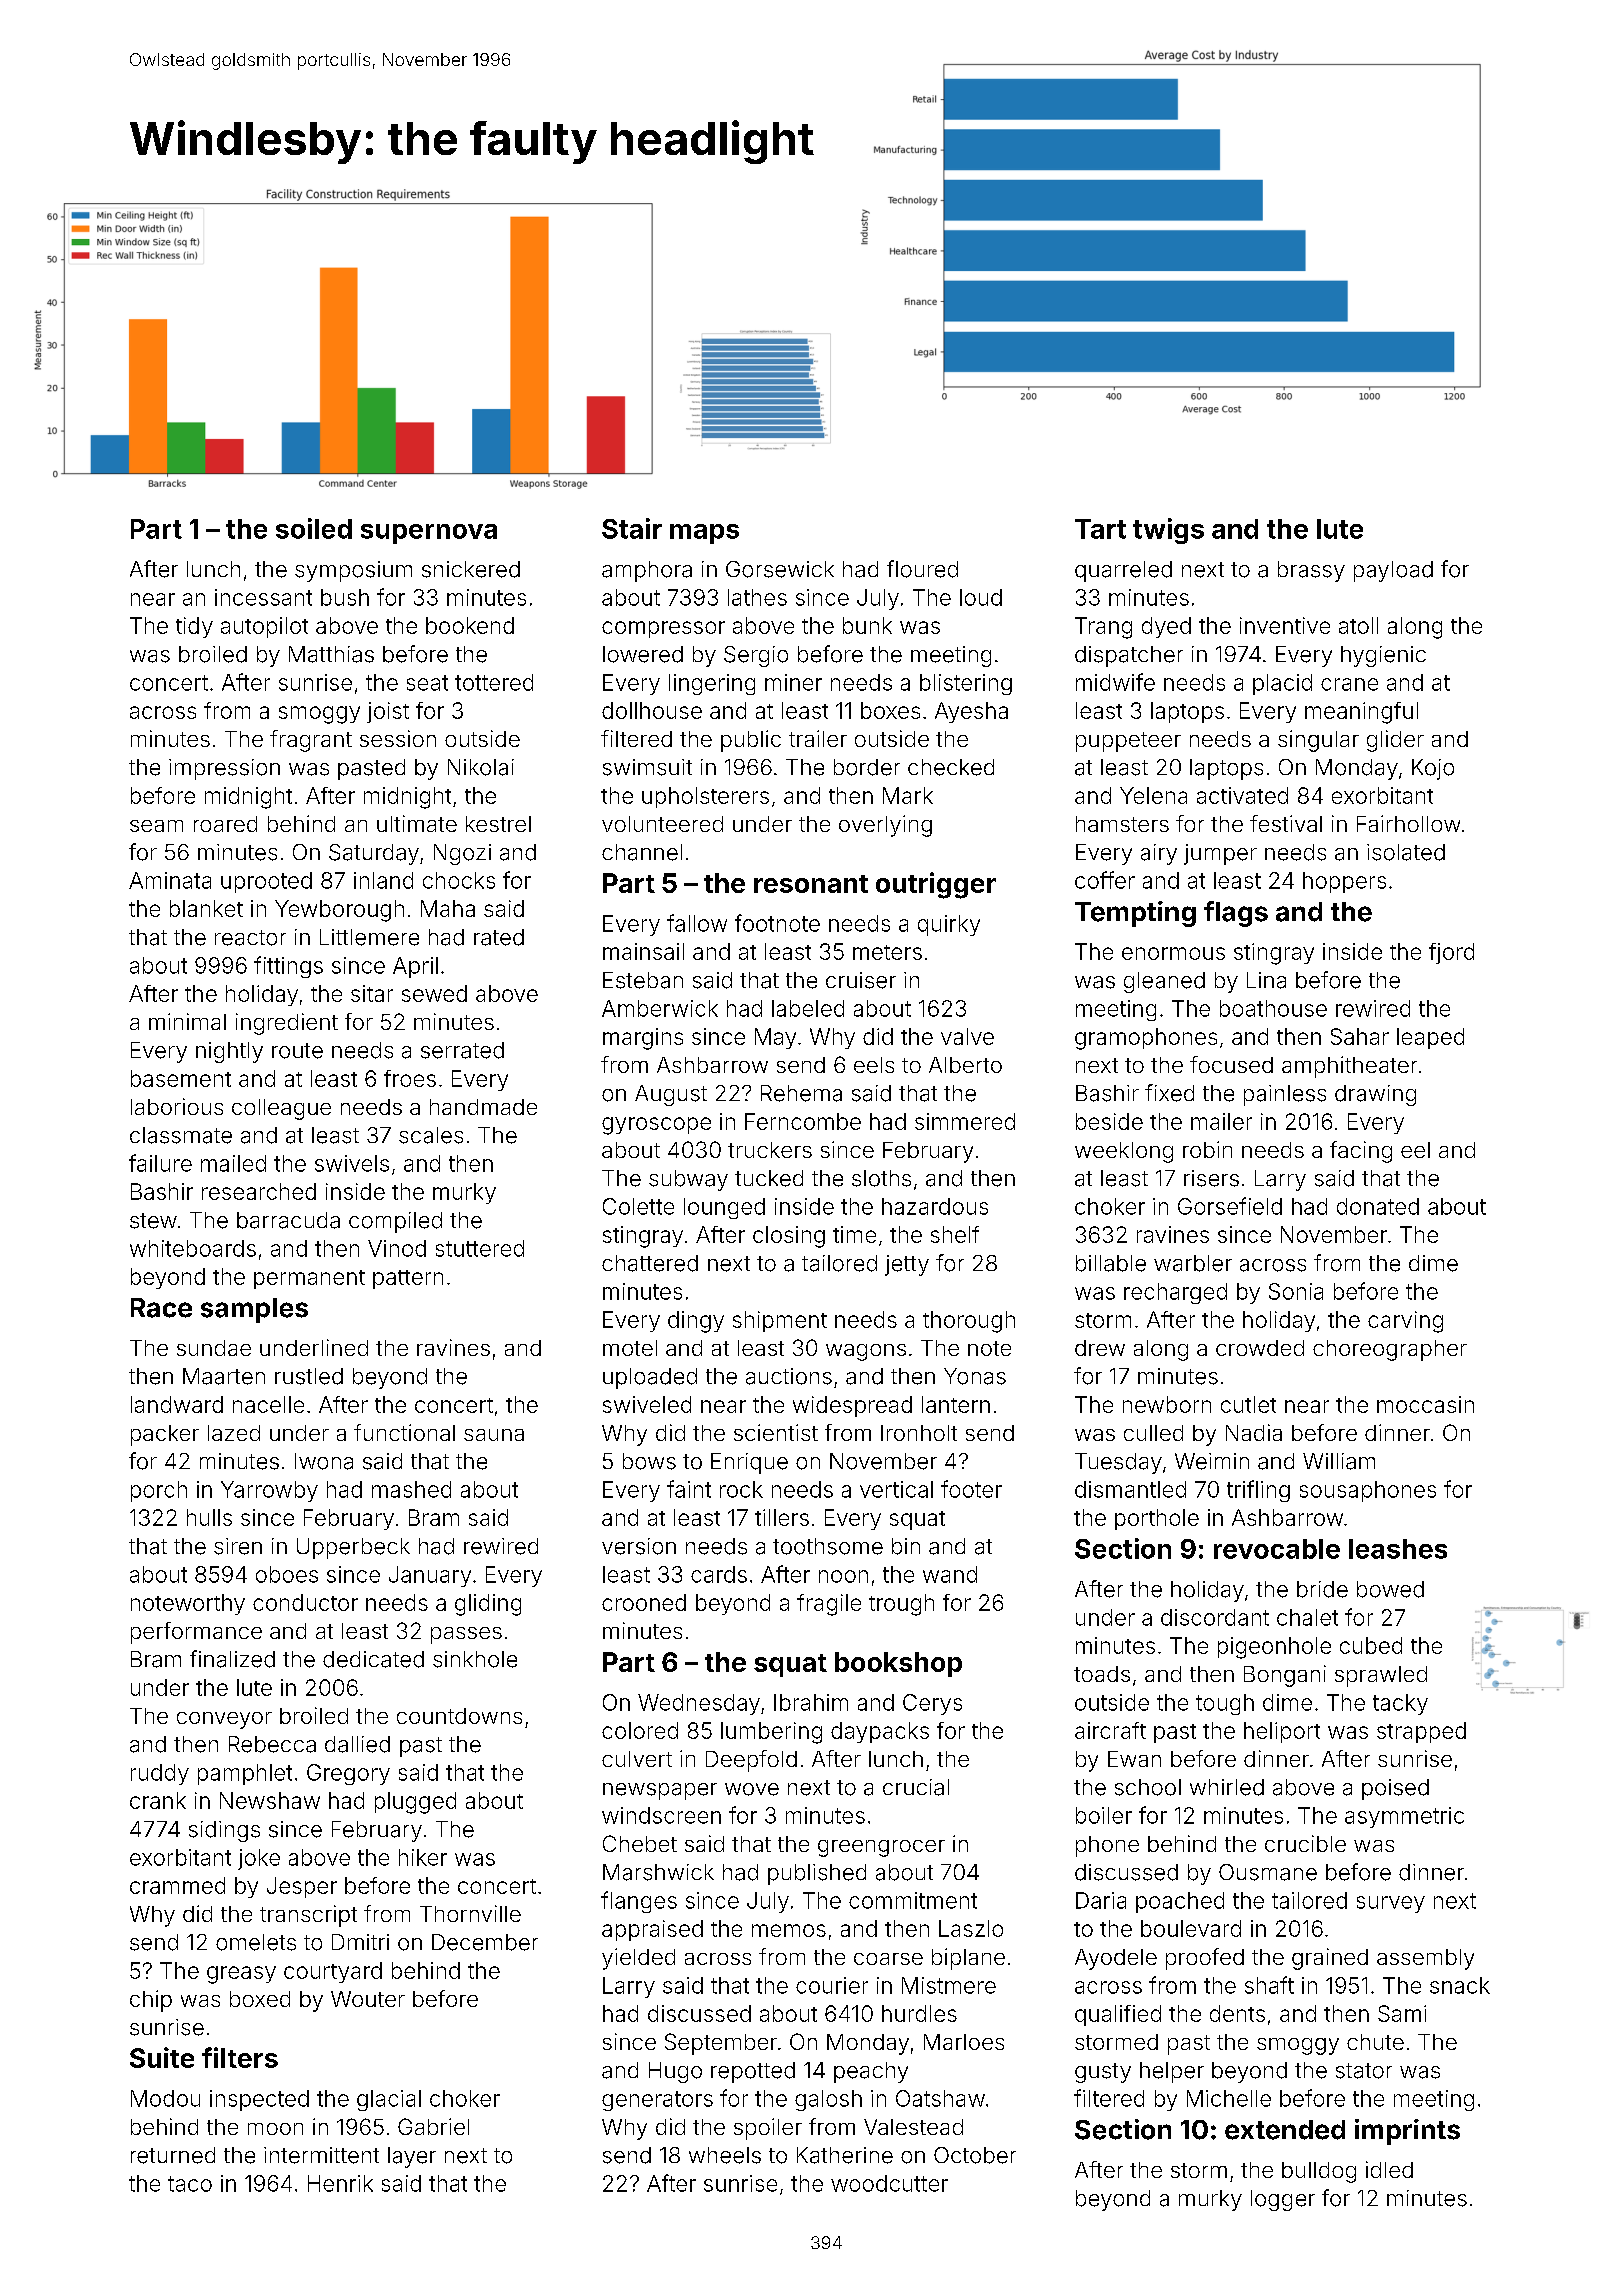  Describe the element at coordinates (1371, 1645) in the screenshot. I see `cubed` at that location.
